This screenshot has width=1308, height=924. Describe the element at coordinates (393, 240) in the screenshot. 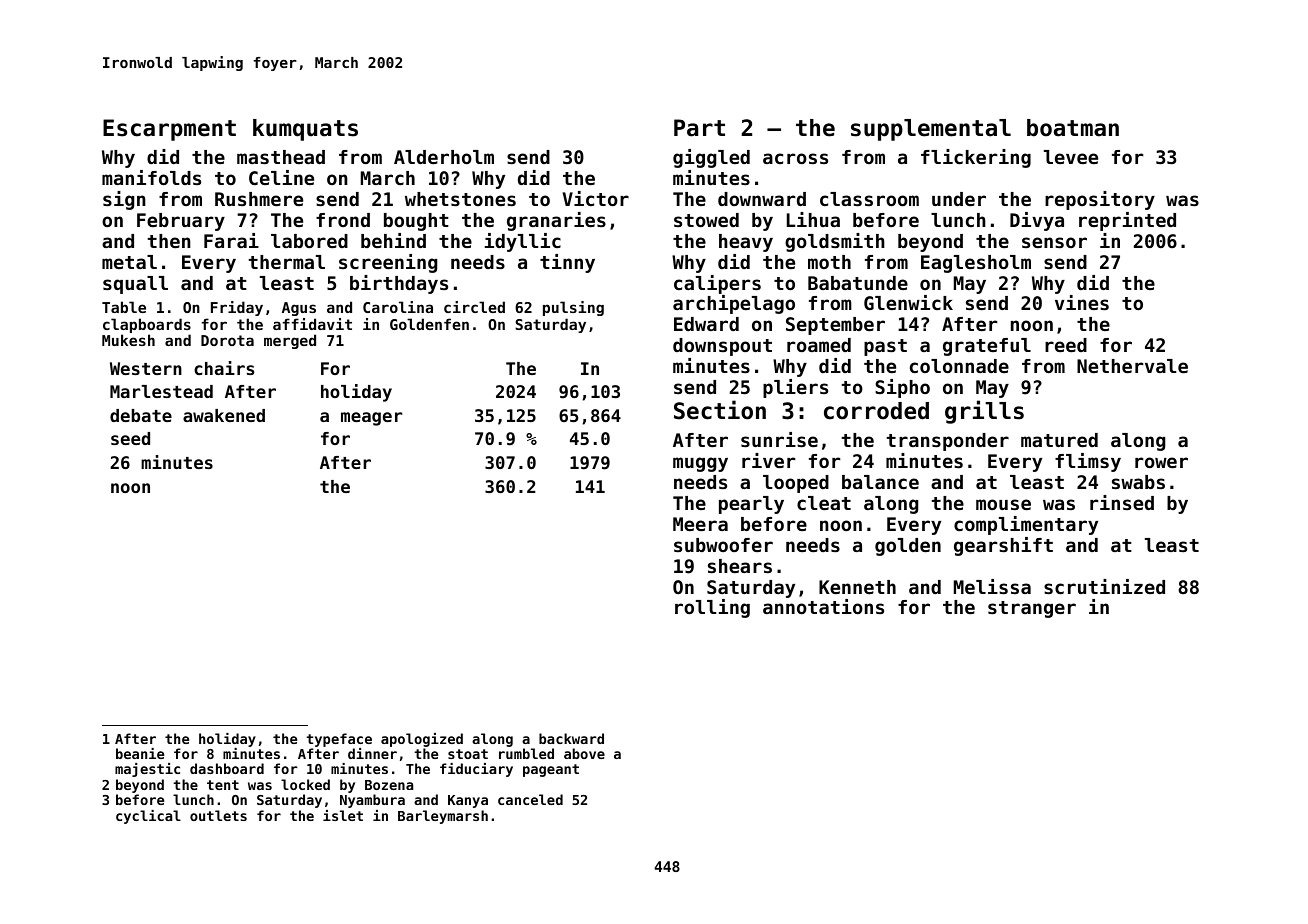

I see `behind` at that location.
